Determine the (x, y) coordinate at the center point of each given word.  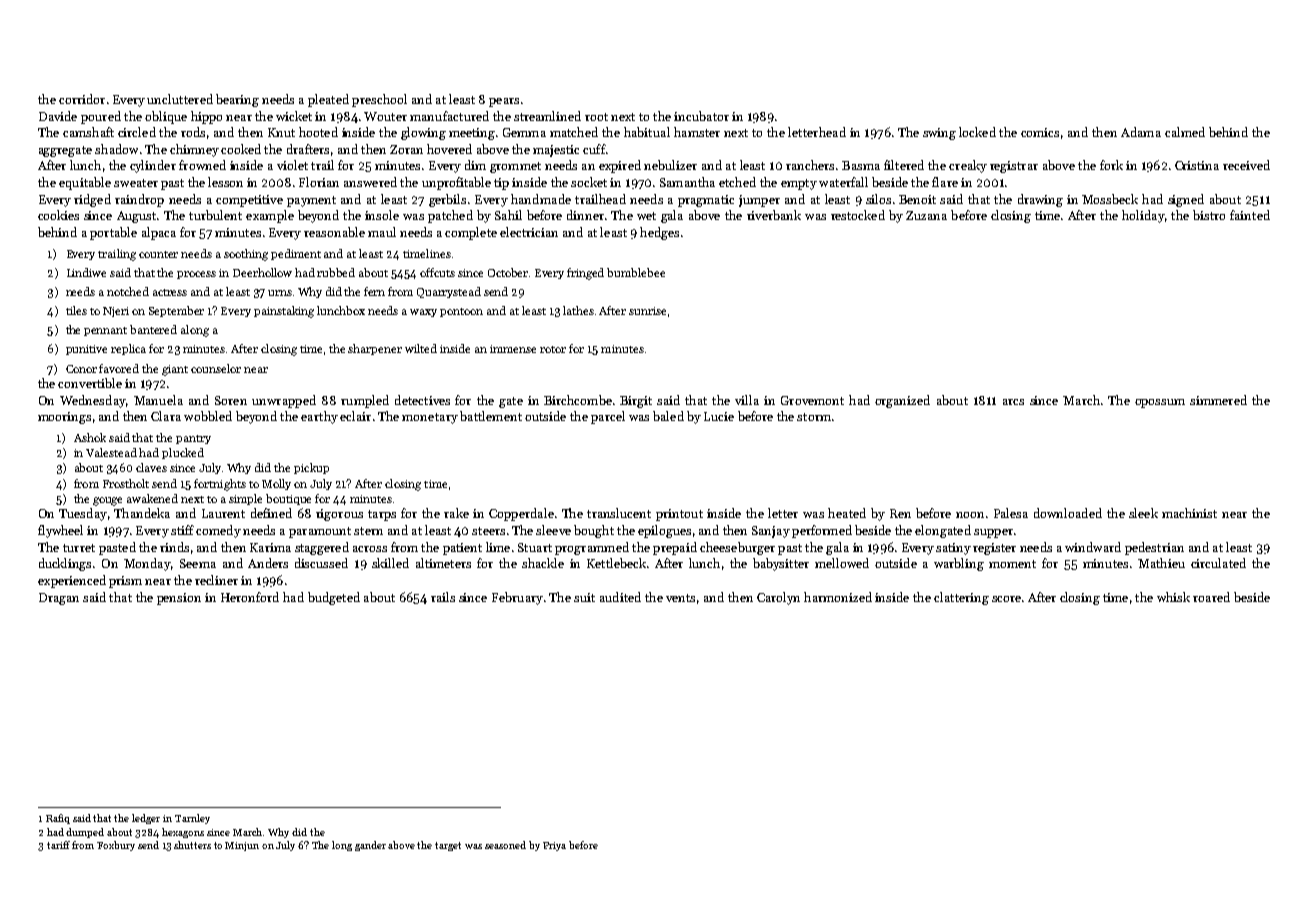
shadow (116, 149)
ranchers (810, 165)
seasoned (505, 845)
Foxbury (116, 846)
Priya (554, 846)
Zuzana (926, 215)
